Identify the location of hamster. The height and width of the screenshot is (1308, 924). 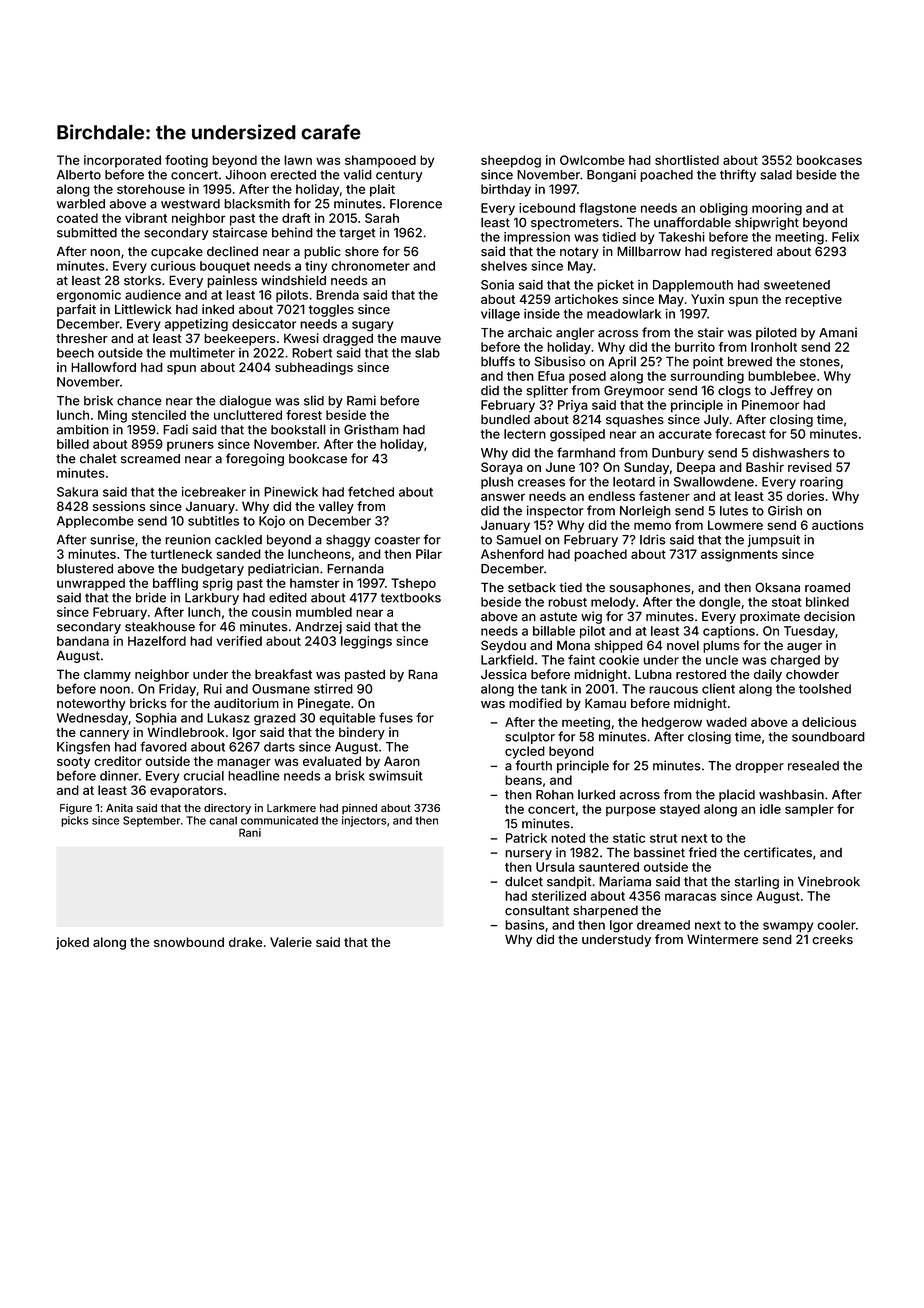
(314, 583).
